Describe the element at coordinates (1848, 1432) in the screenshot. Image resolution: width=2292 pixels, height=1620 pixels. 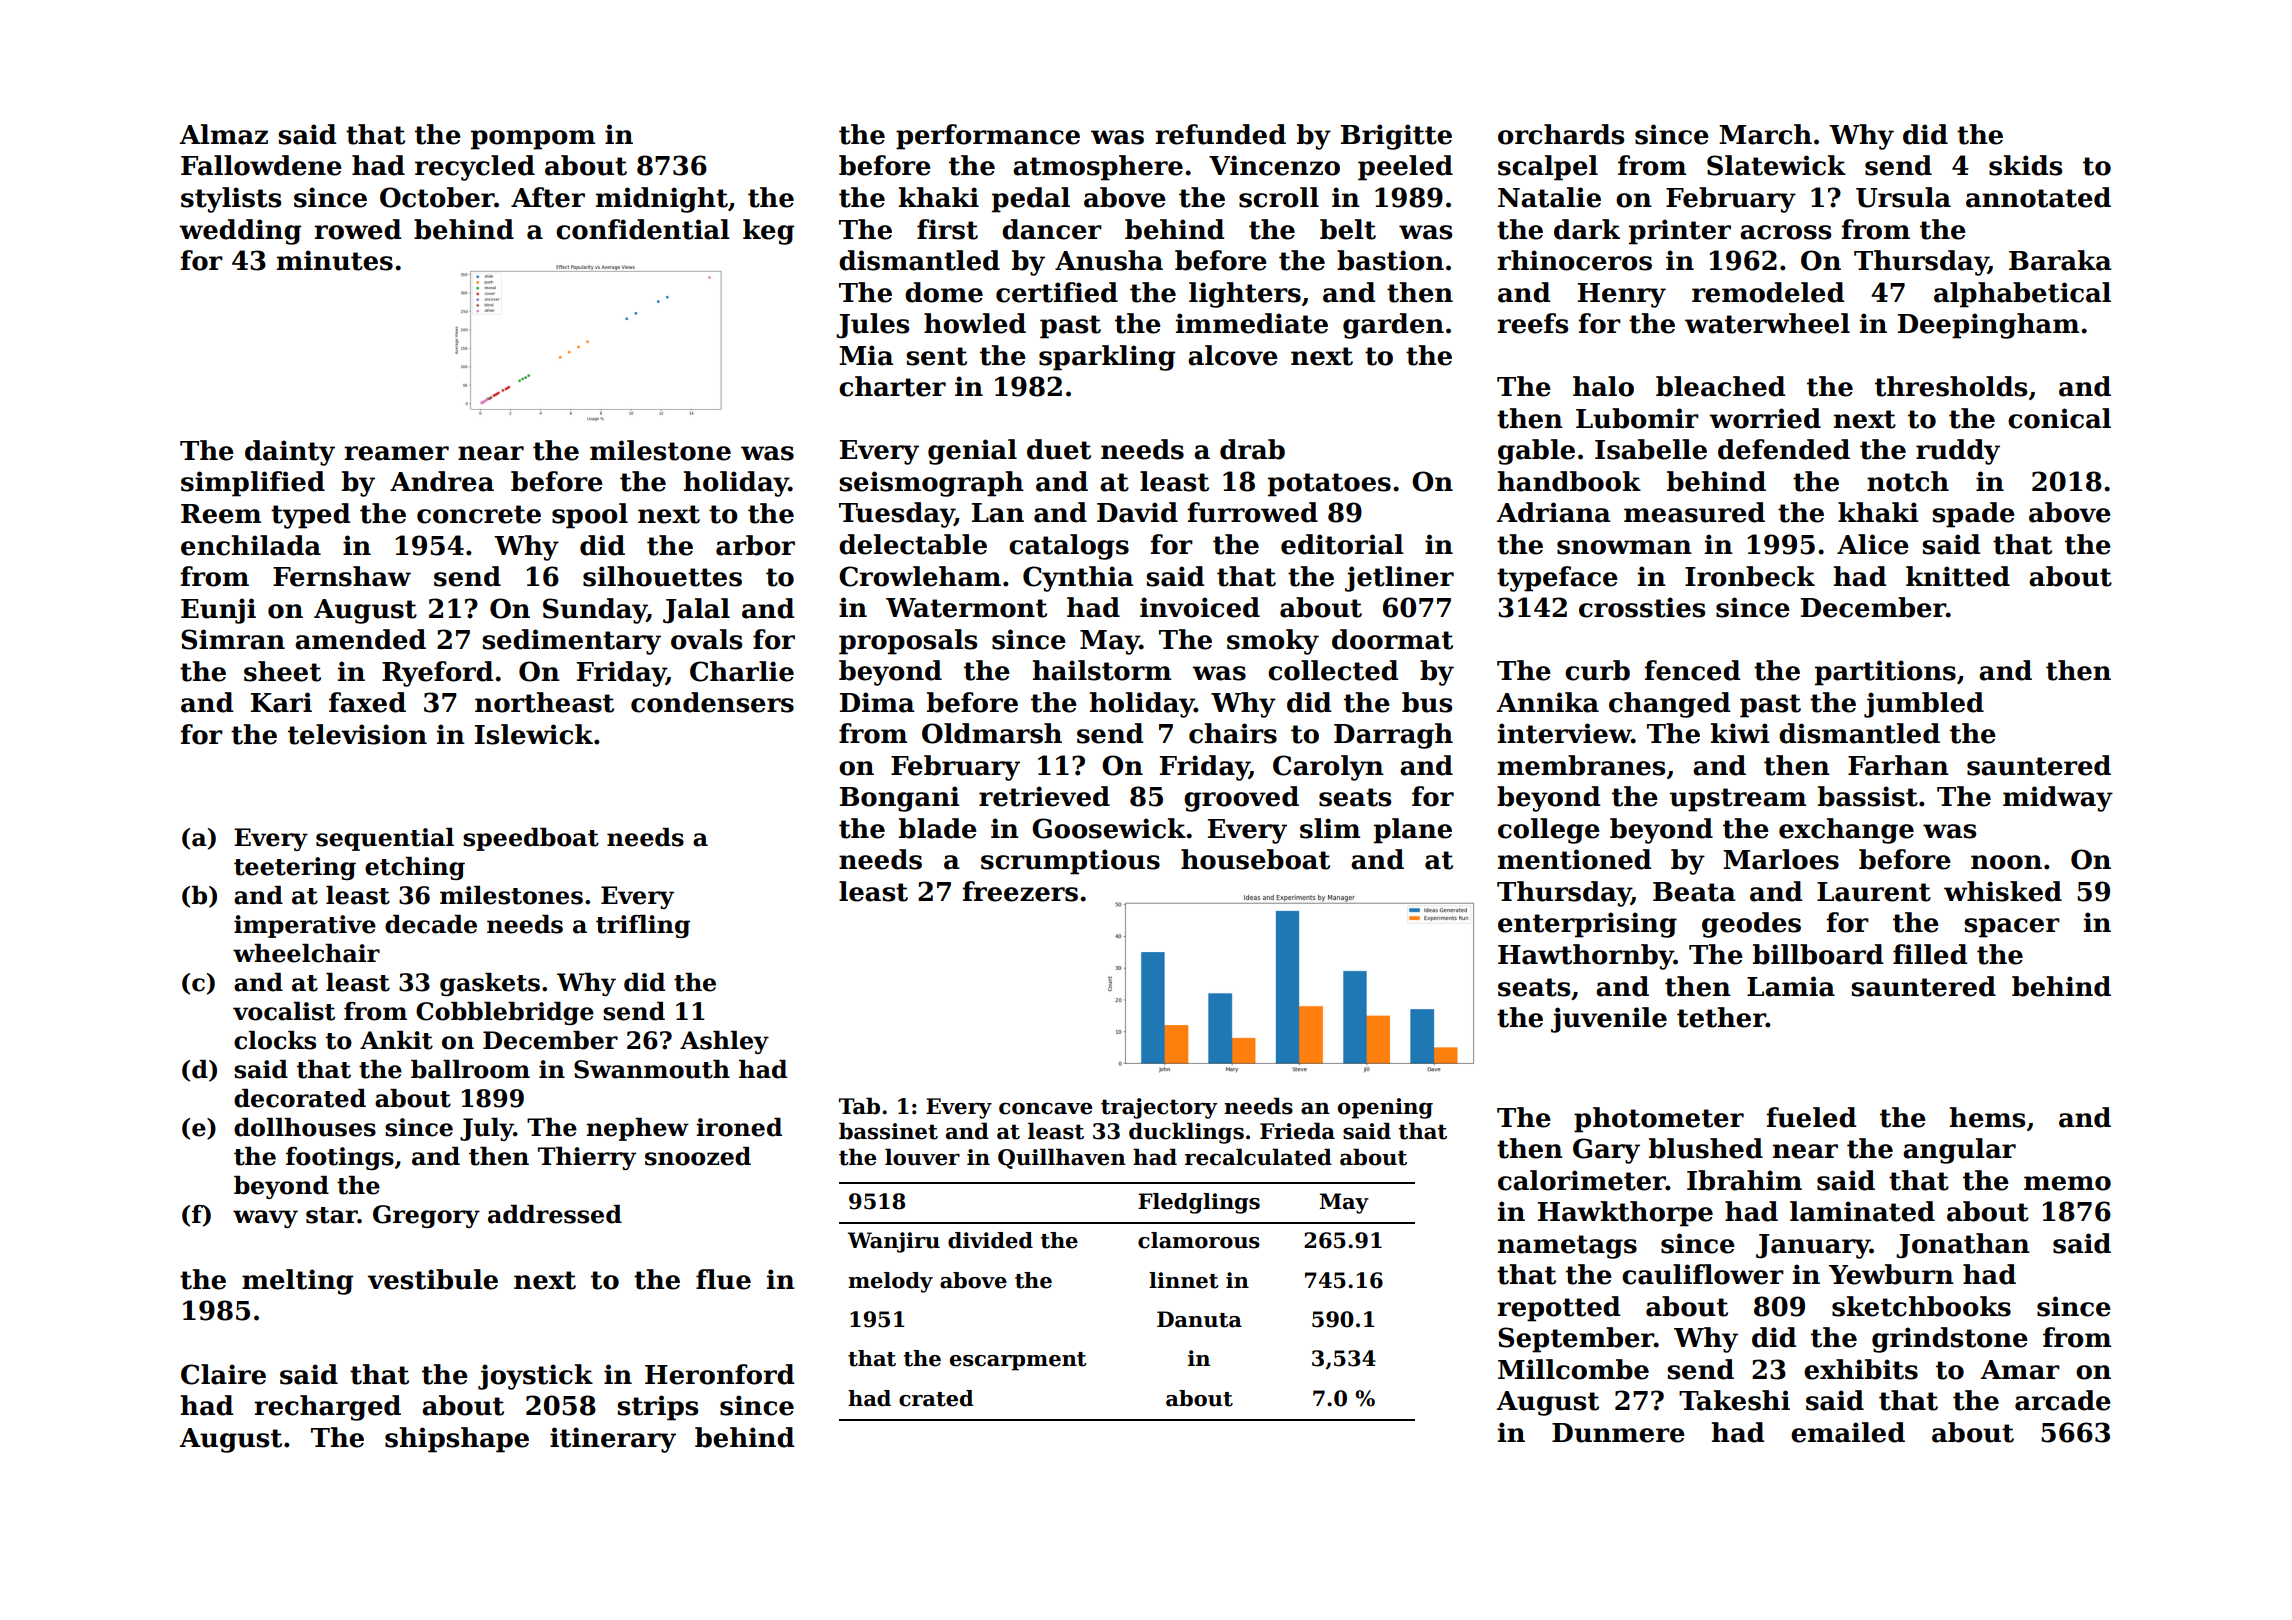
I see `emailed` at that location.
